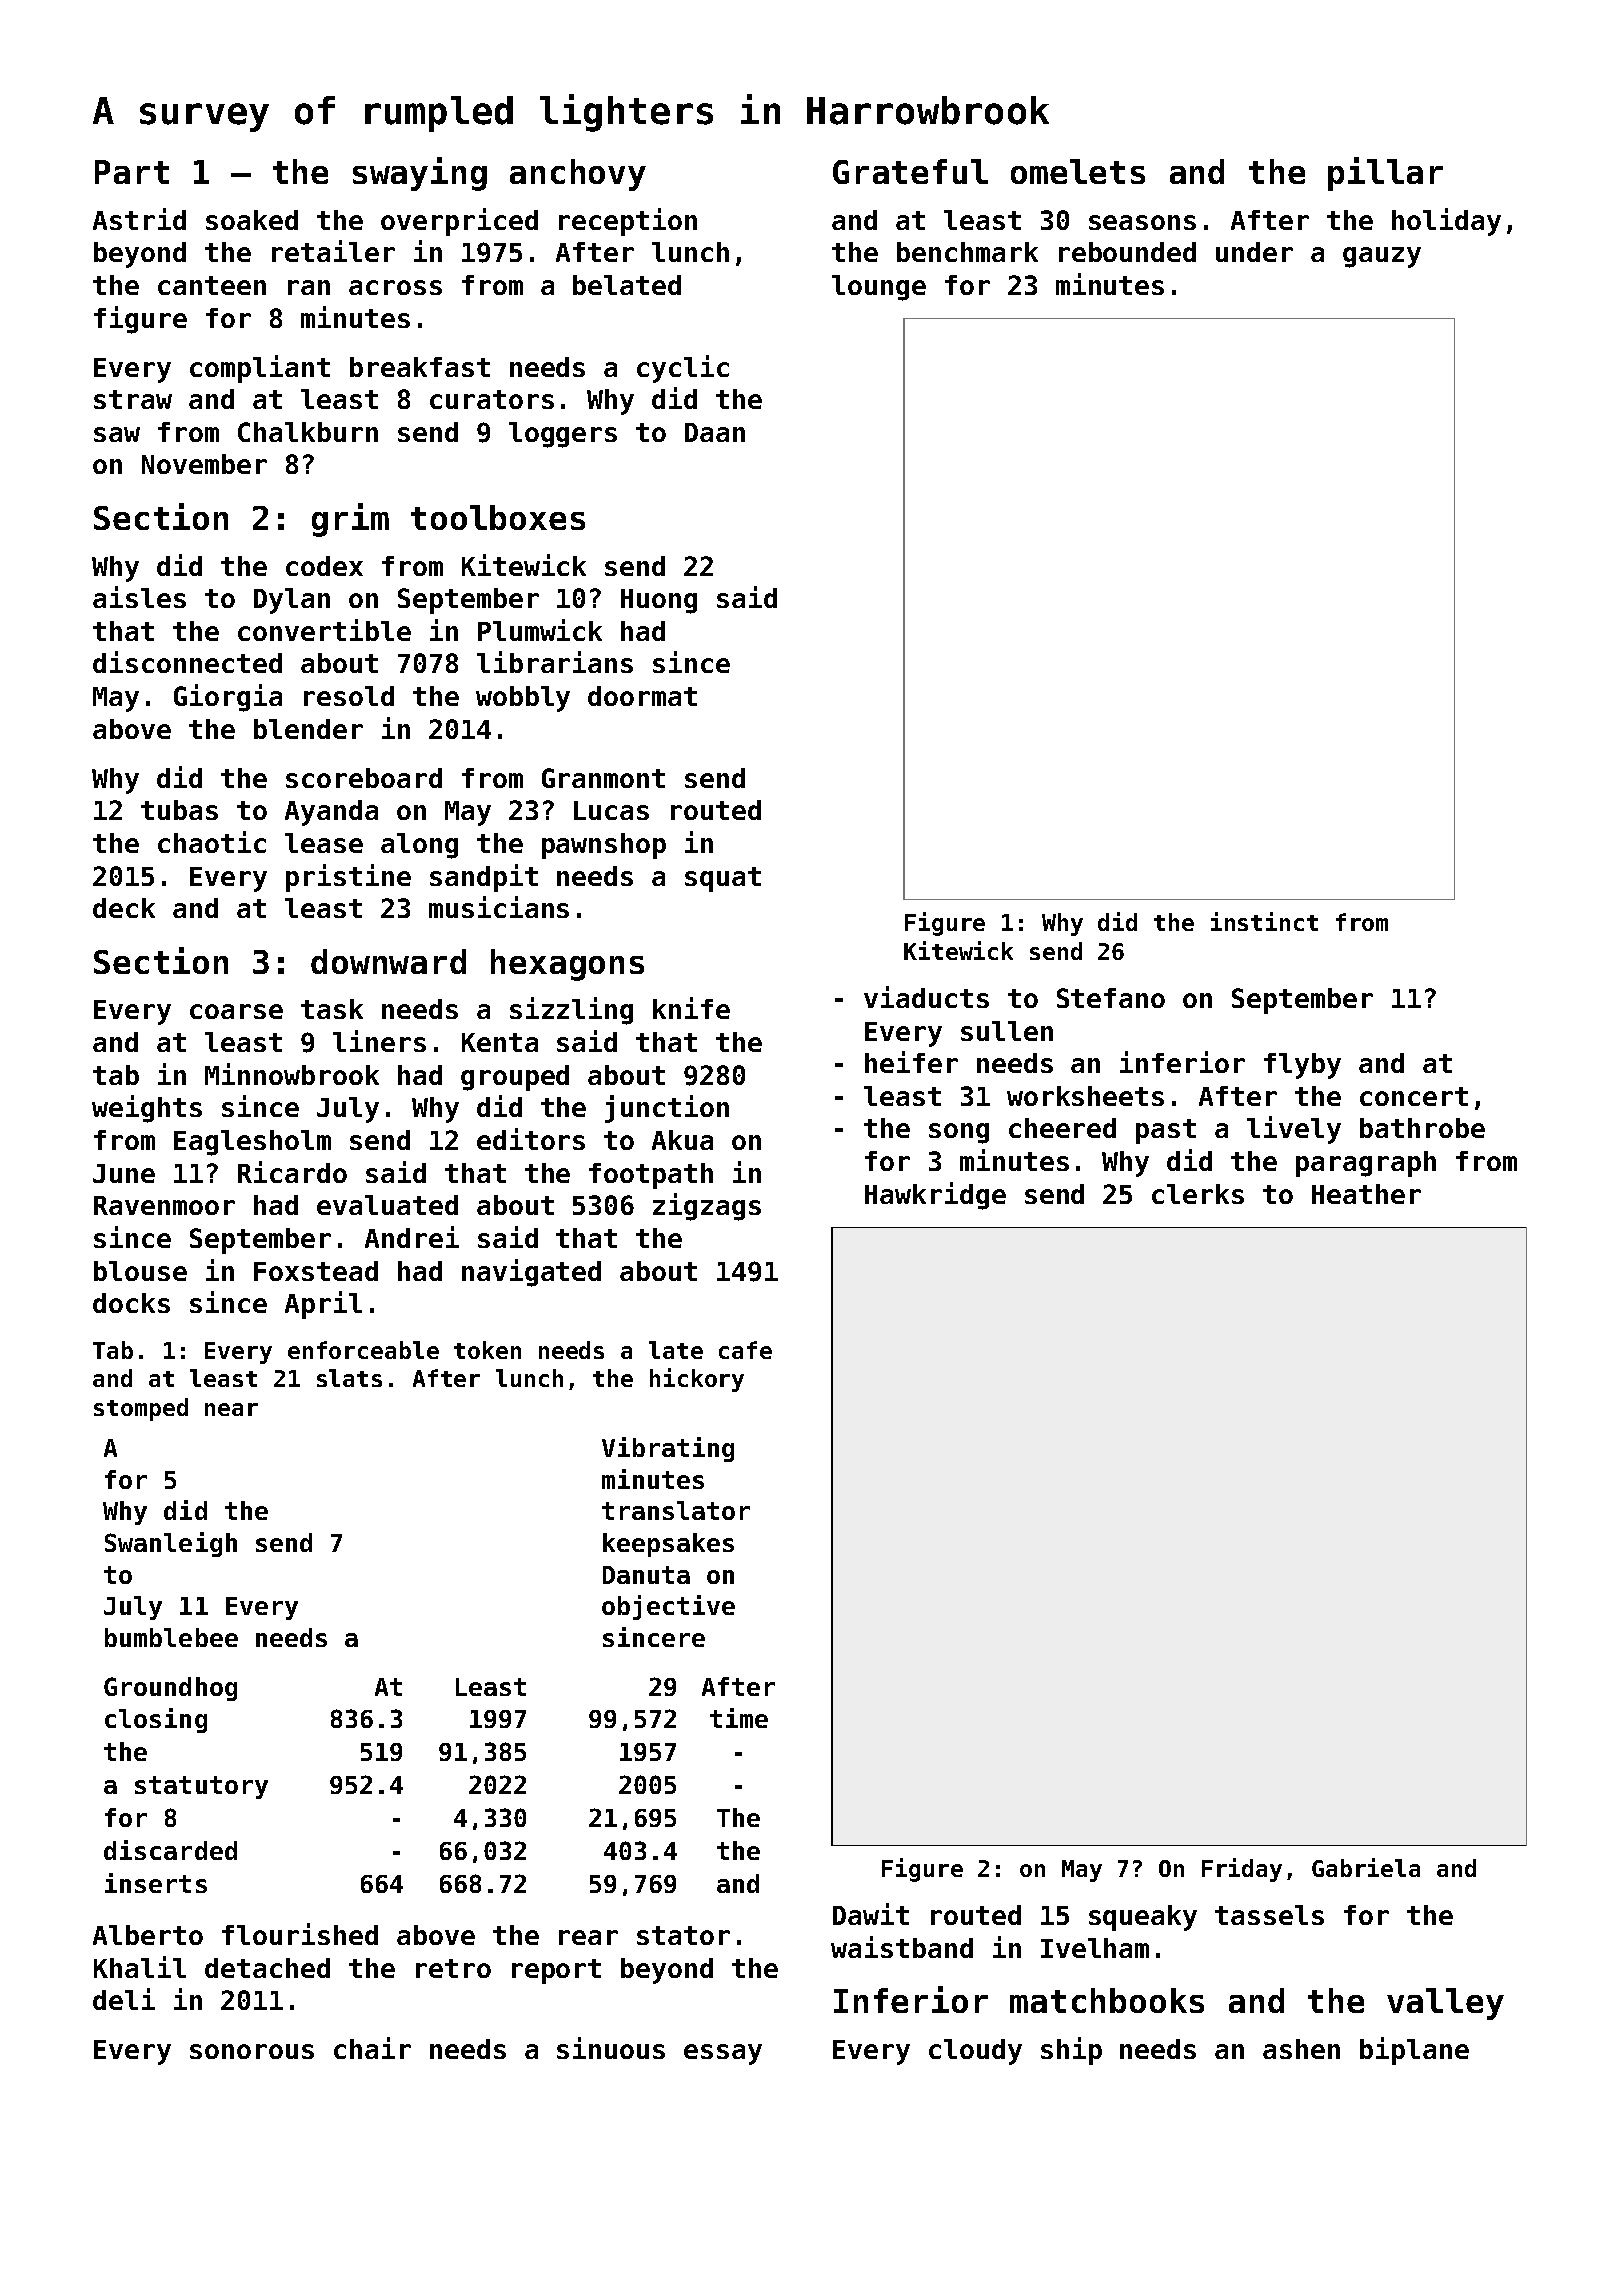 Image resolution: width=1620 pixels, height=2292 pixels. What do you see at coordinates (252, 2051) in the document?
I see `sonorous` at bounding box center [252, 2051].
